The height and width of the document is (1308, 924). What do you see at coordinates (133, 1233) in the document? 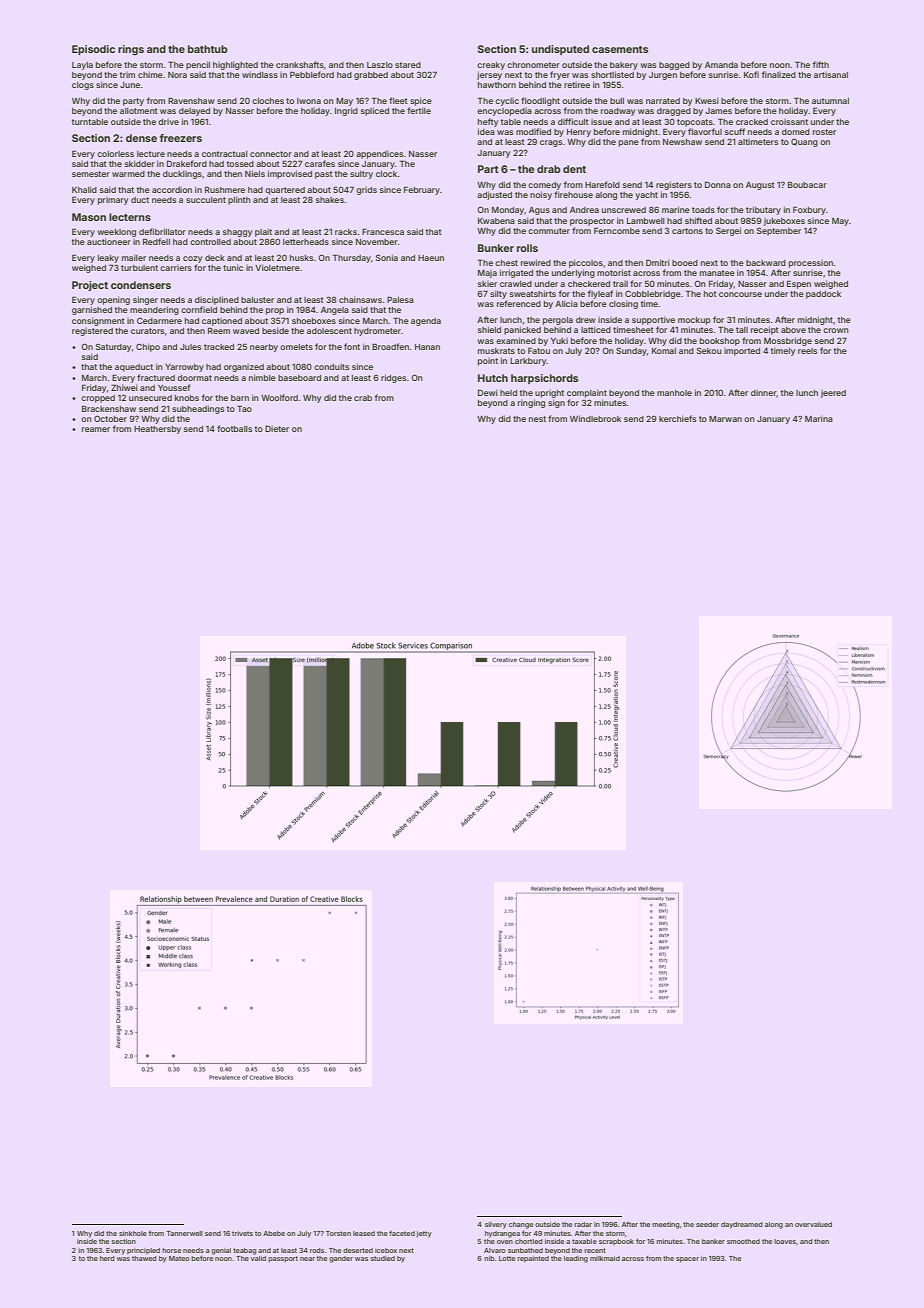
I see `sinkhole` at bounding box center [133, 1233].
